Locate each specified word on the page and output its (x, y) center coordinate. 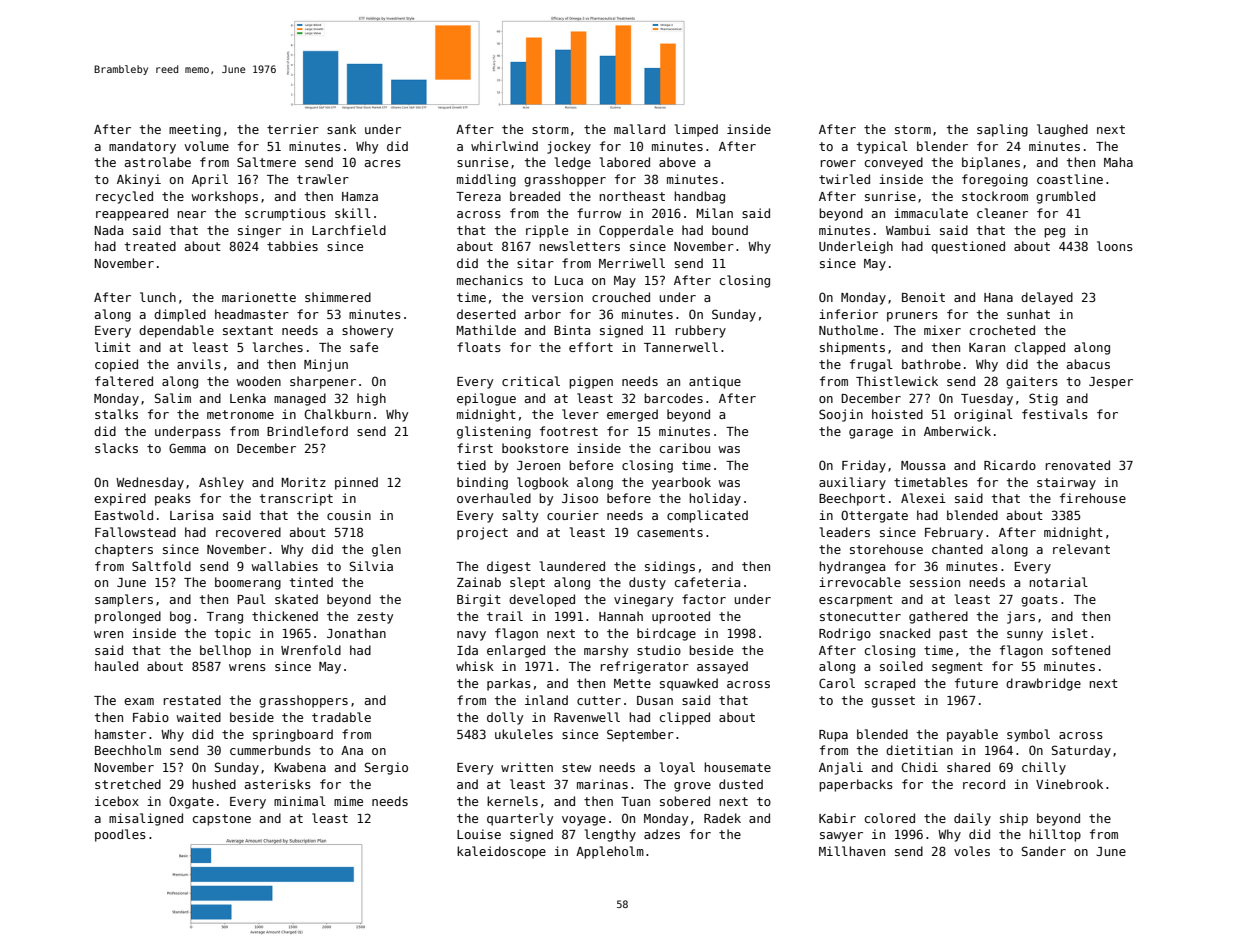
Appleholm (610, 852)
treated (150, 246)
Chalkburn (338, 414)
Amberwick (957, 431)
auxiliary (852, 483)
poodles (120, 835)
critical (531, 381)
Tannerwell (681, 347)
